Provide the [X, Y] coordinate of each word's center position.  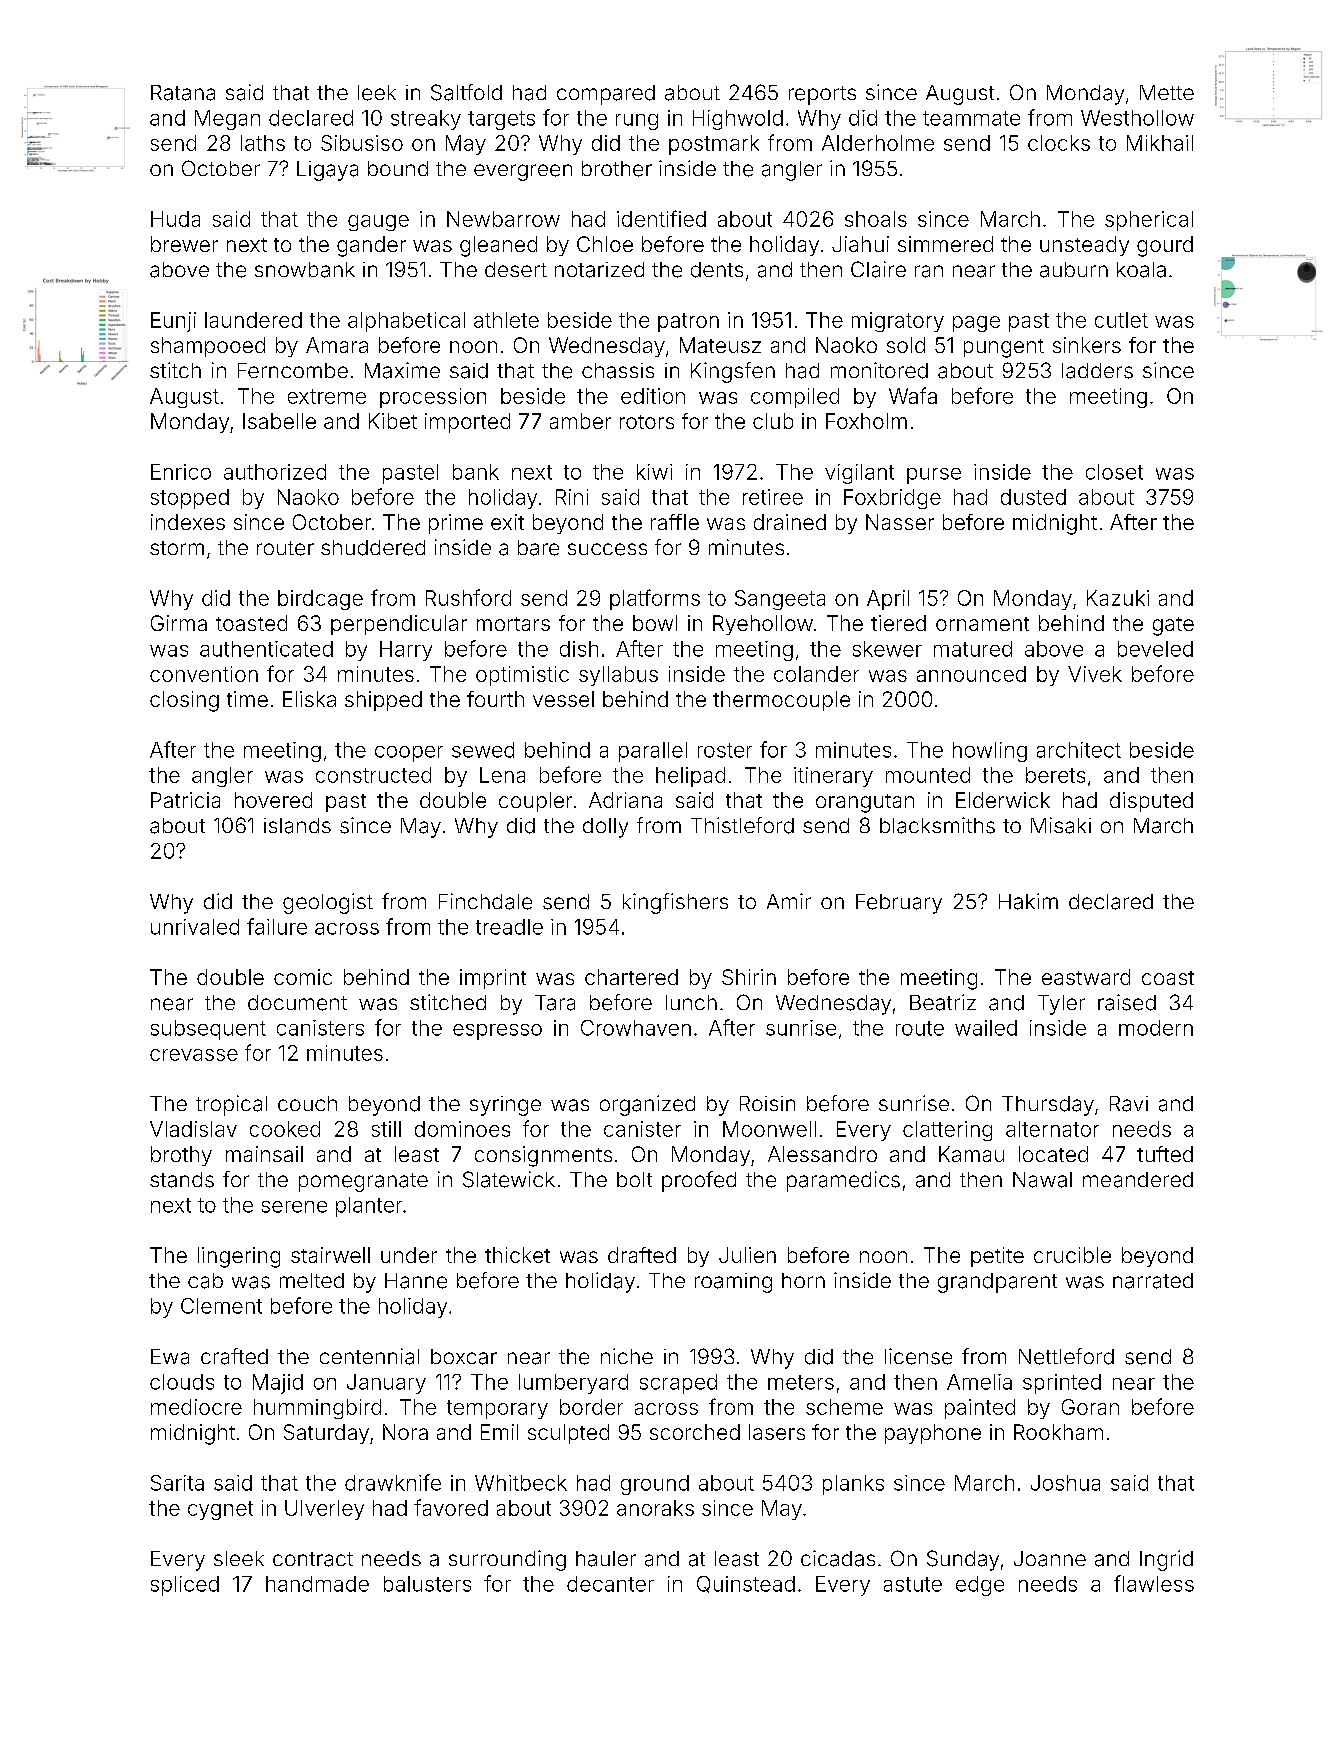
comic [303, 977]
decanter [610, 1584]
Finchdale [485, 901]
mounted [928, 775]
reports [822, 95]
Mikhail [1160, 143]
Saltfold [466, 92]
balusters [427, 1584]
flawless [1154, 1583]
